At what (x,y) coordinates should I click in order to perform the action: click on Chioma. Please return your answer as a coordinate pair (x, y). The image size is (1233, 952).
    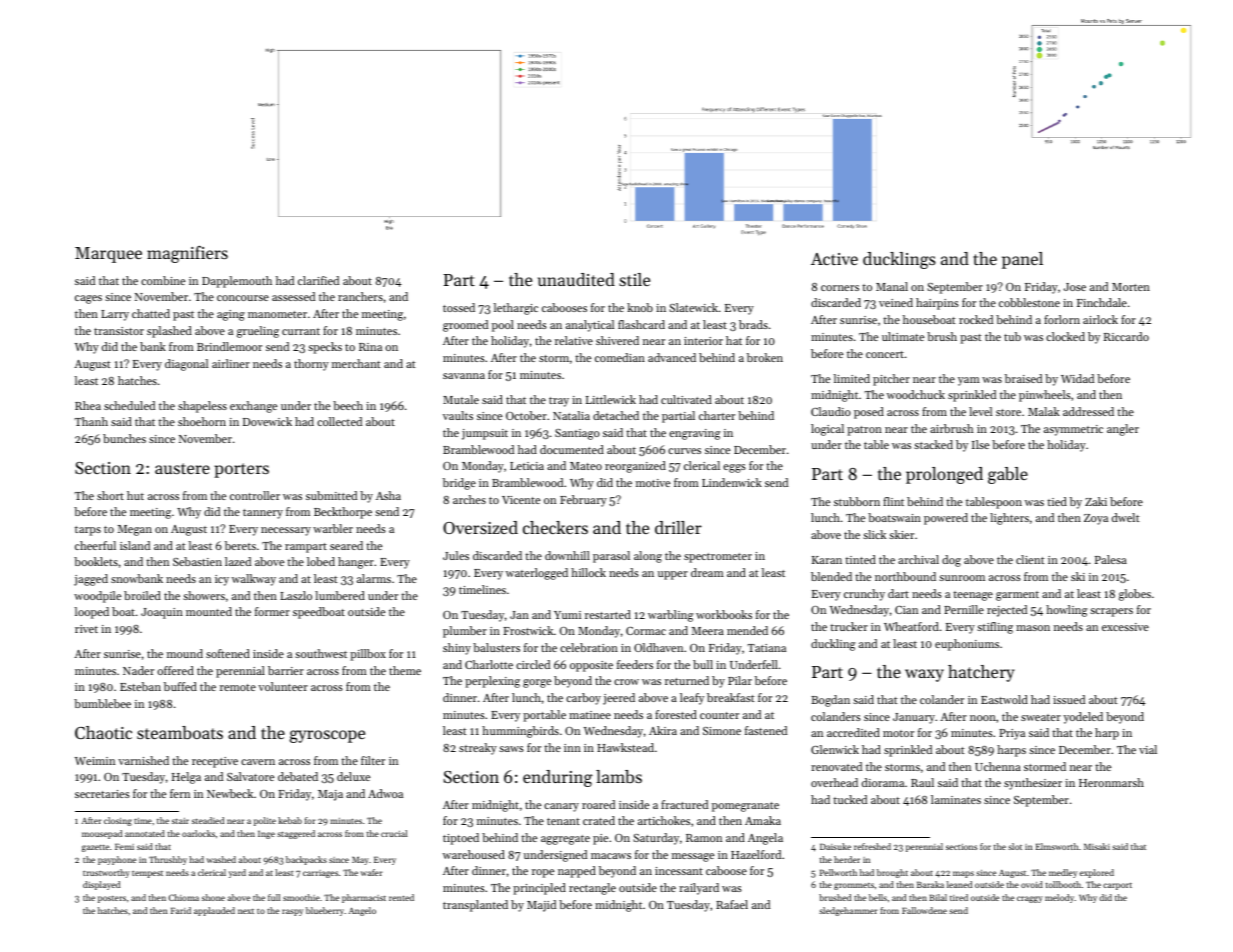
    Looking at the image, I should click on (184, 897).
